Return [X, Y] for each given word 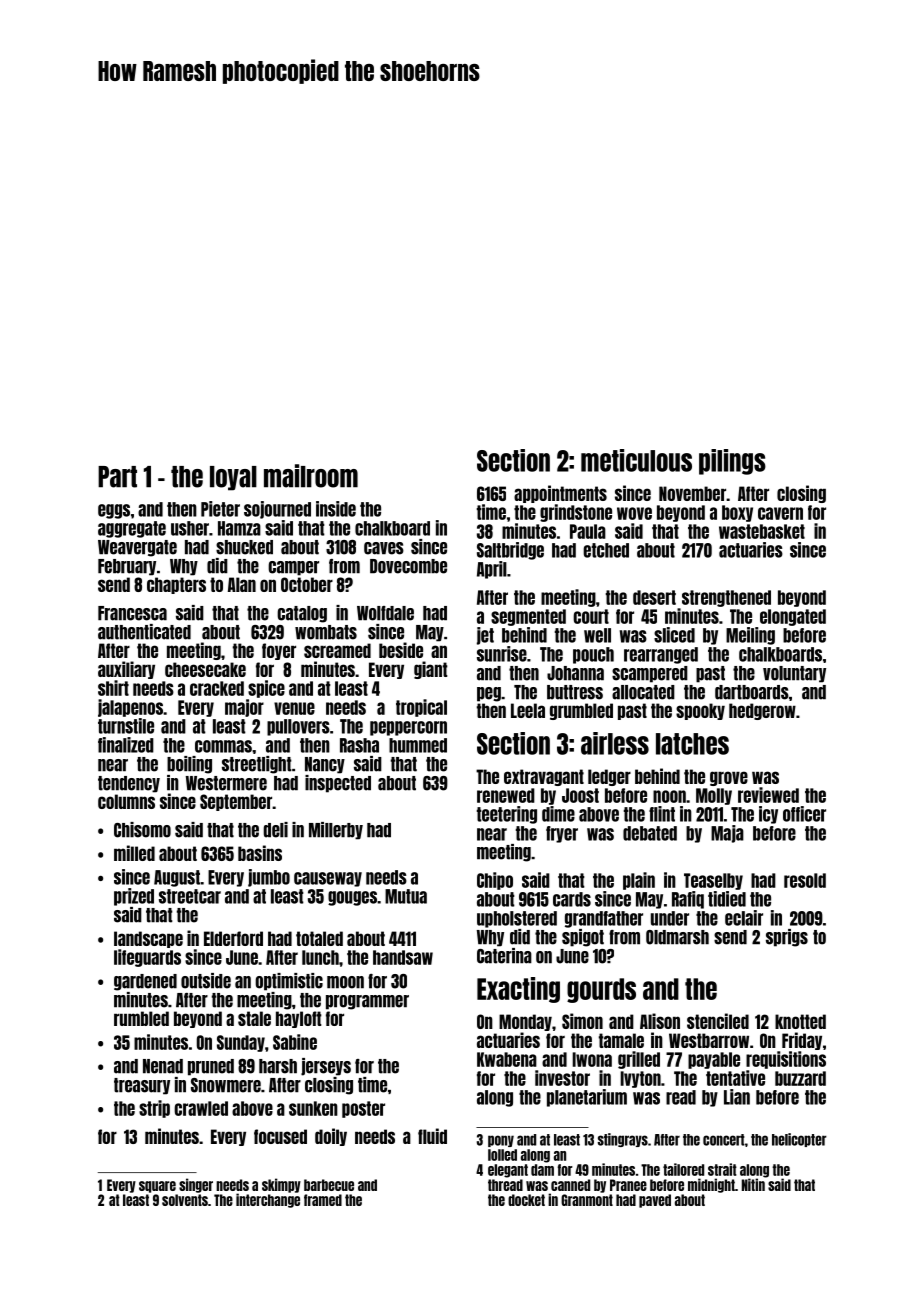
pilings [732, 462]
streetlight [257, 765]
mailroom [311, 476]
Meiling [750, 636]
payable [714, 1060]
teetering [507, 815]
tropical [421, 708]
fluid [432, 1136]
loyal [233, 478]
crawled [201, 1108]
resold [805, 880]
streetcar [190, 896]
